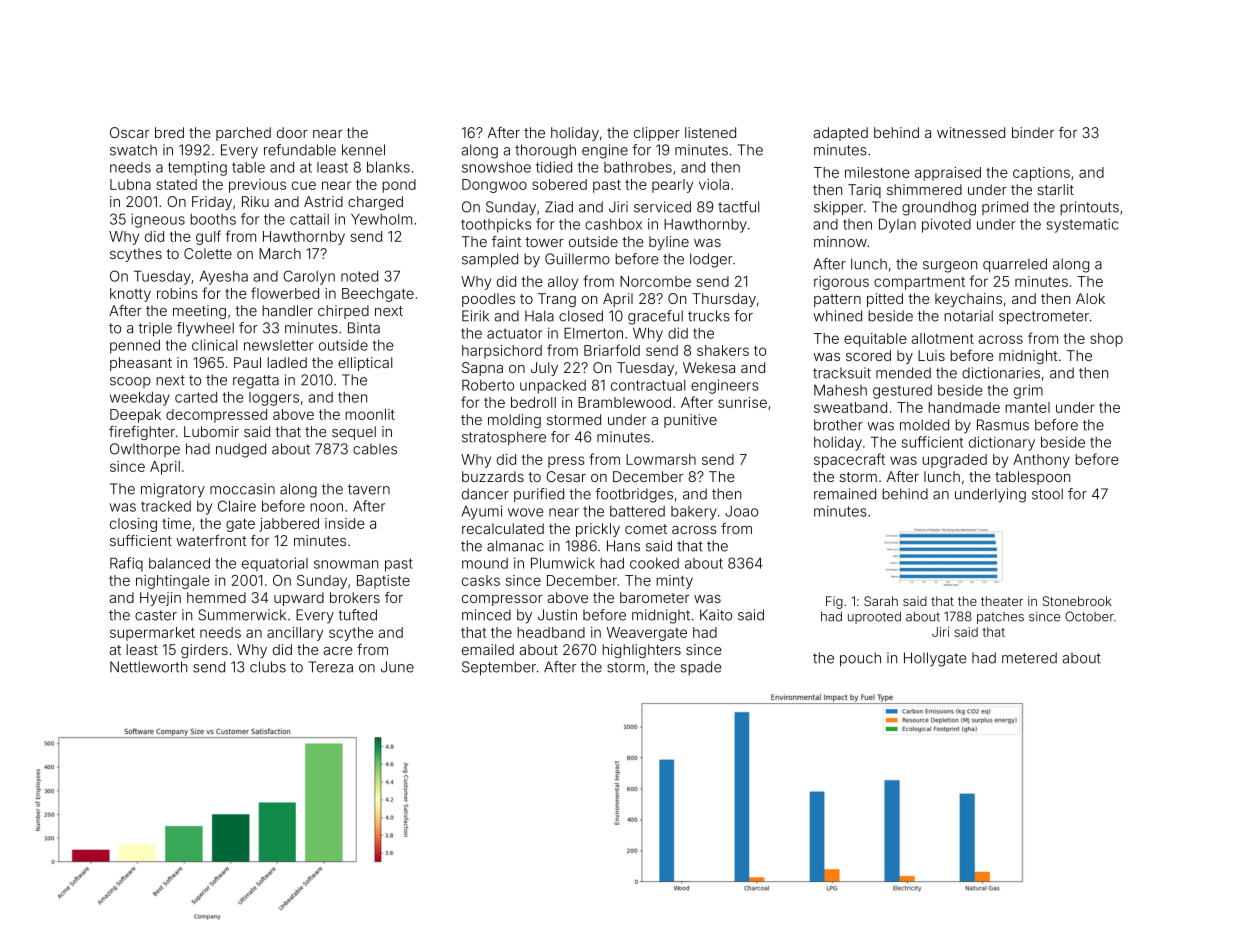 The width and height of the screenshot is (1233, 952). I want to click on minnow, so click(840, 241).
